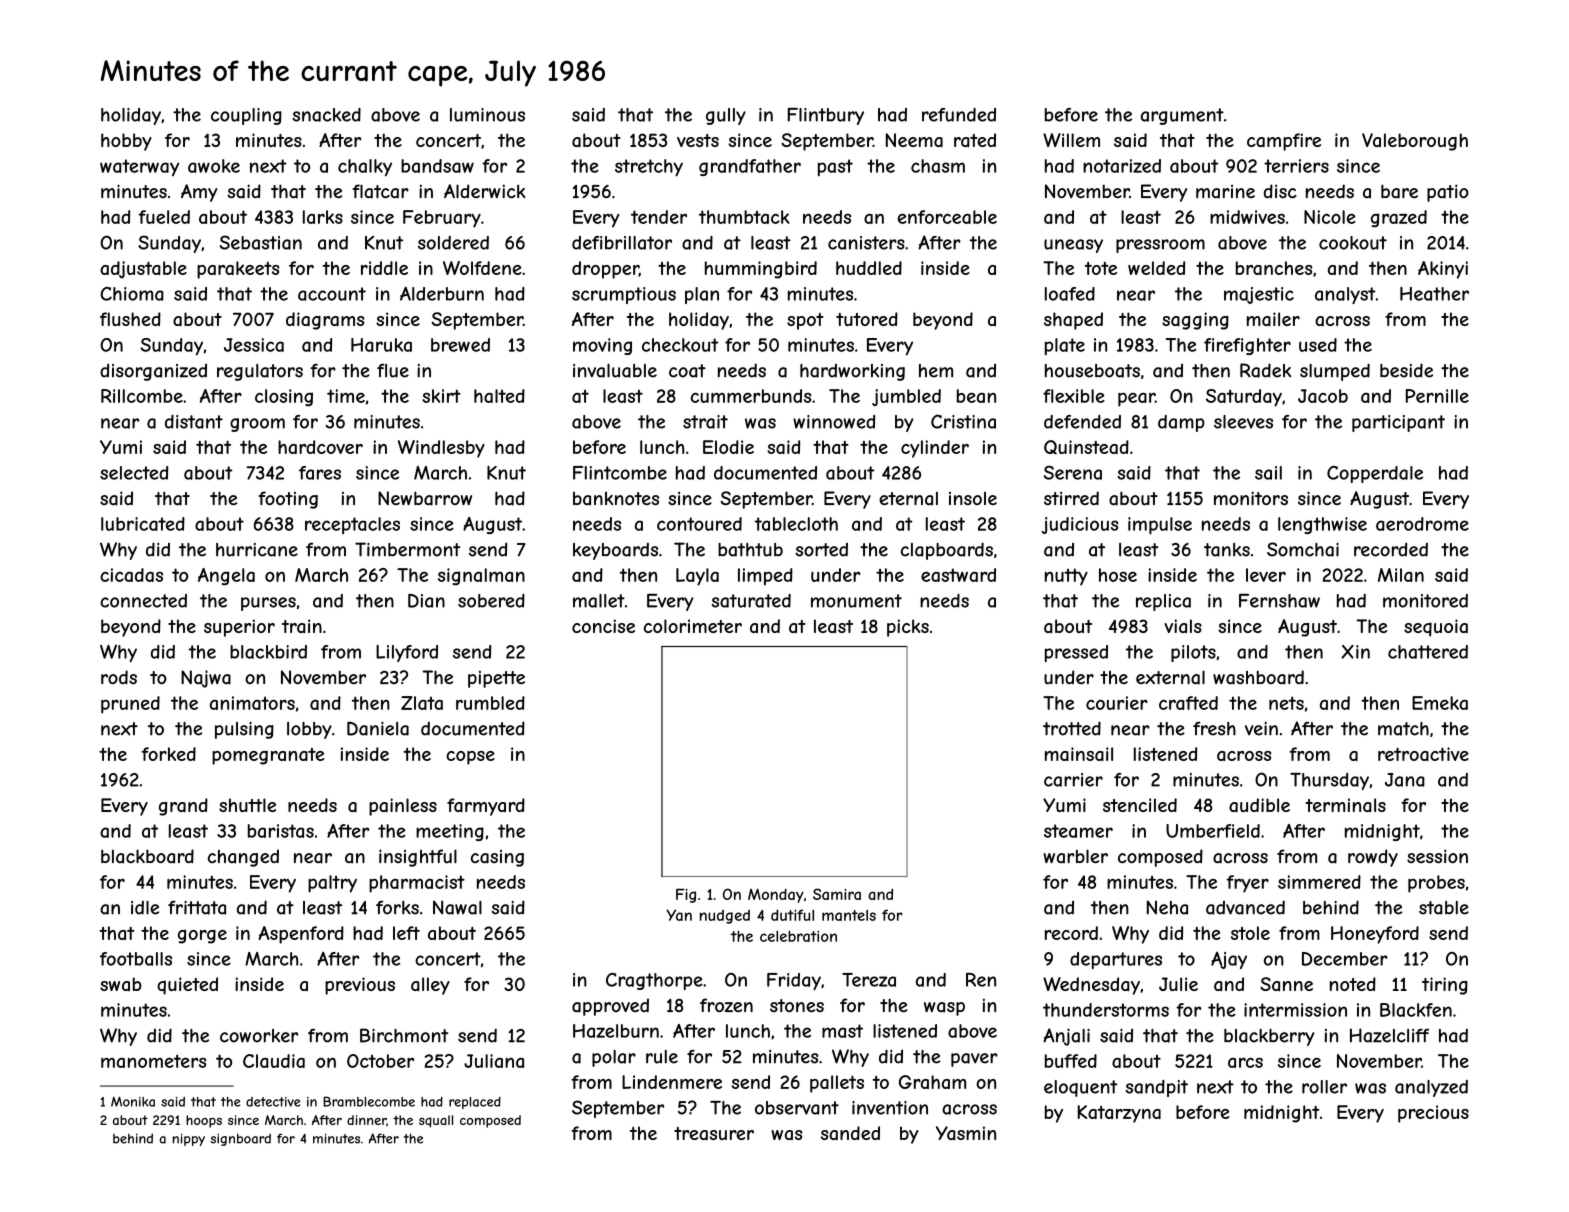  Describe the element at coordinates (302, 626) in the page. I see `train` at that location.
